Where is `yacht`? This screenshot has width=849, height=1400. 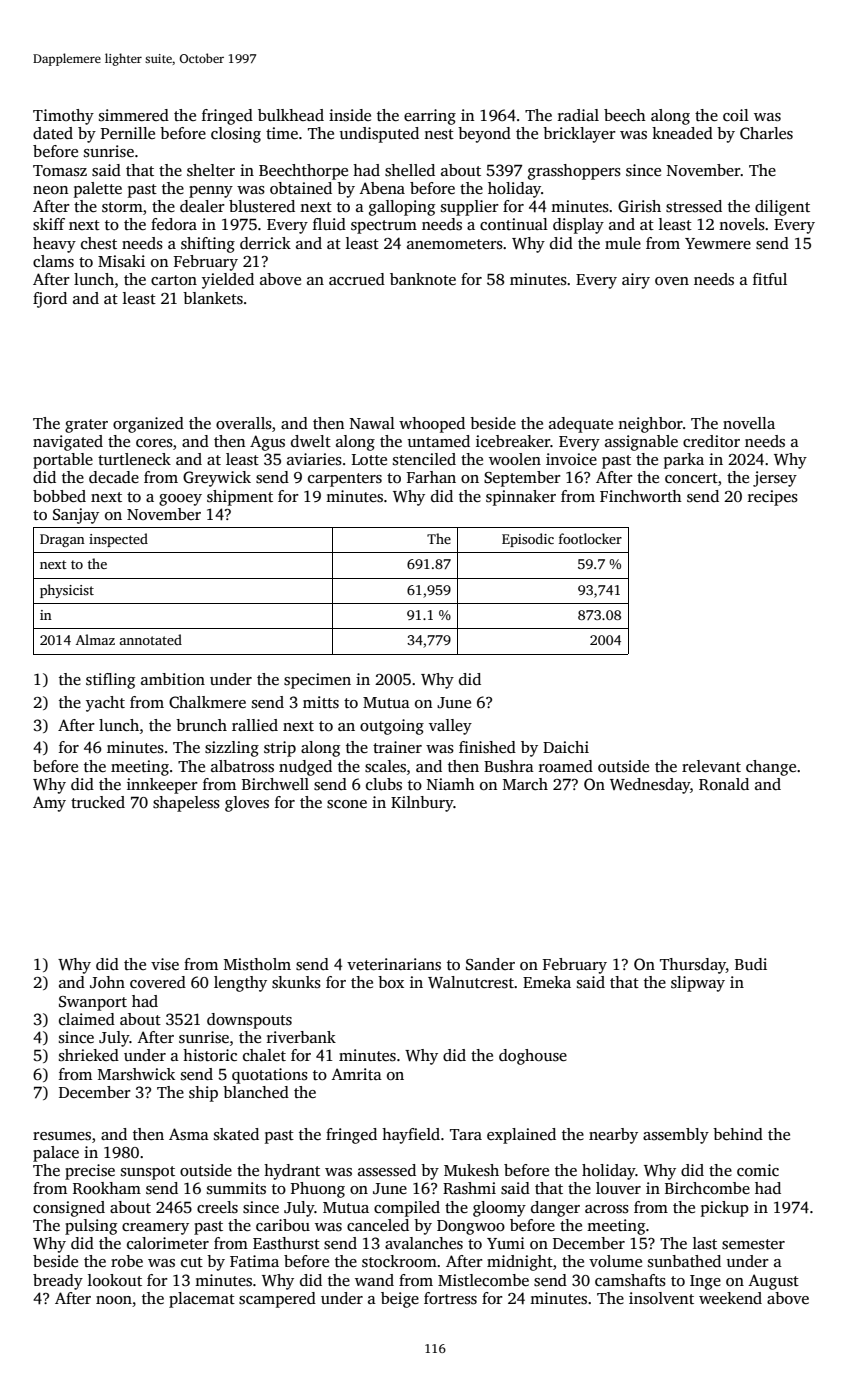 yacht is located at coordinates (105, 704).
